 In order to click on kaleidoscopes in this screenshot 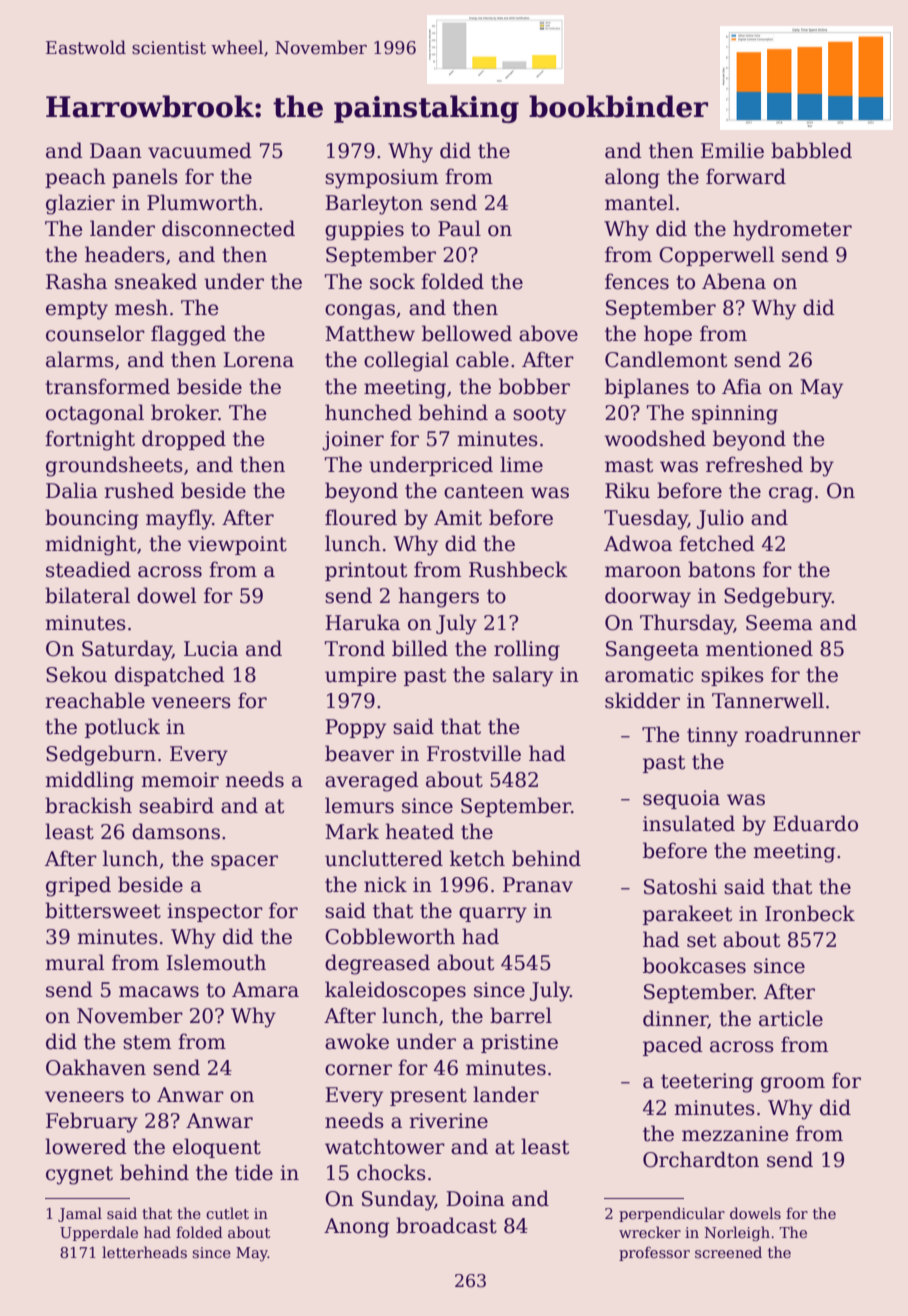, I will do `click(395, 991)`.
